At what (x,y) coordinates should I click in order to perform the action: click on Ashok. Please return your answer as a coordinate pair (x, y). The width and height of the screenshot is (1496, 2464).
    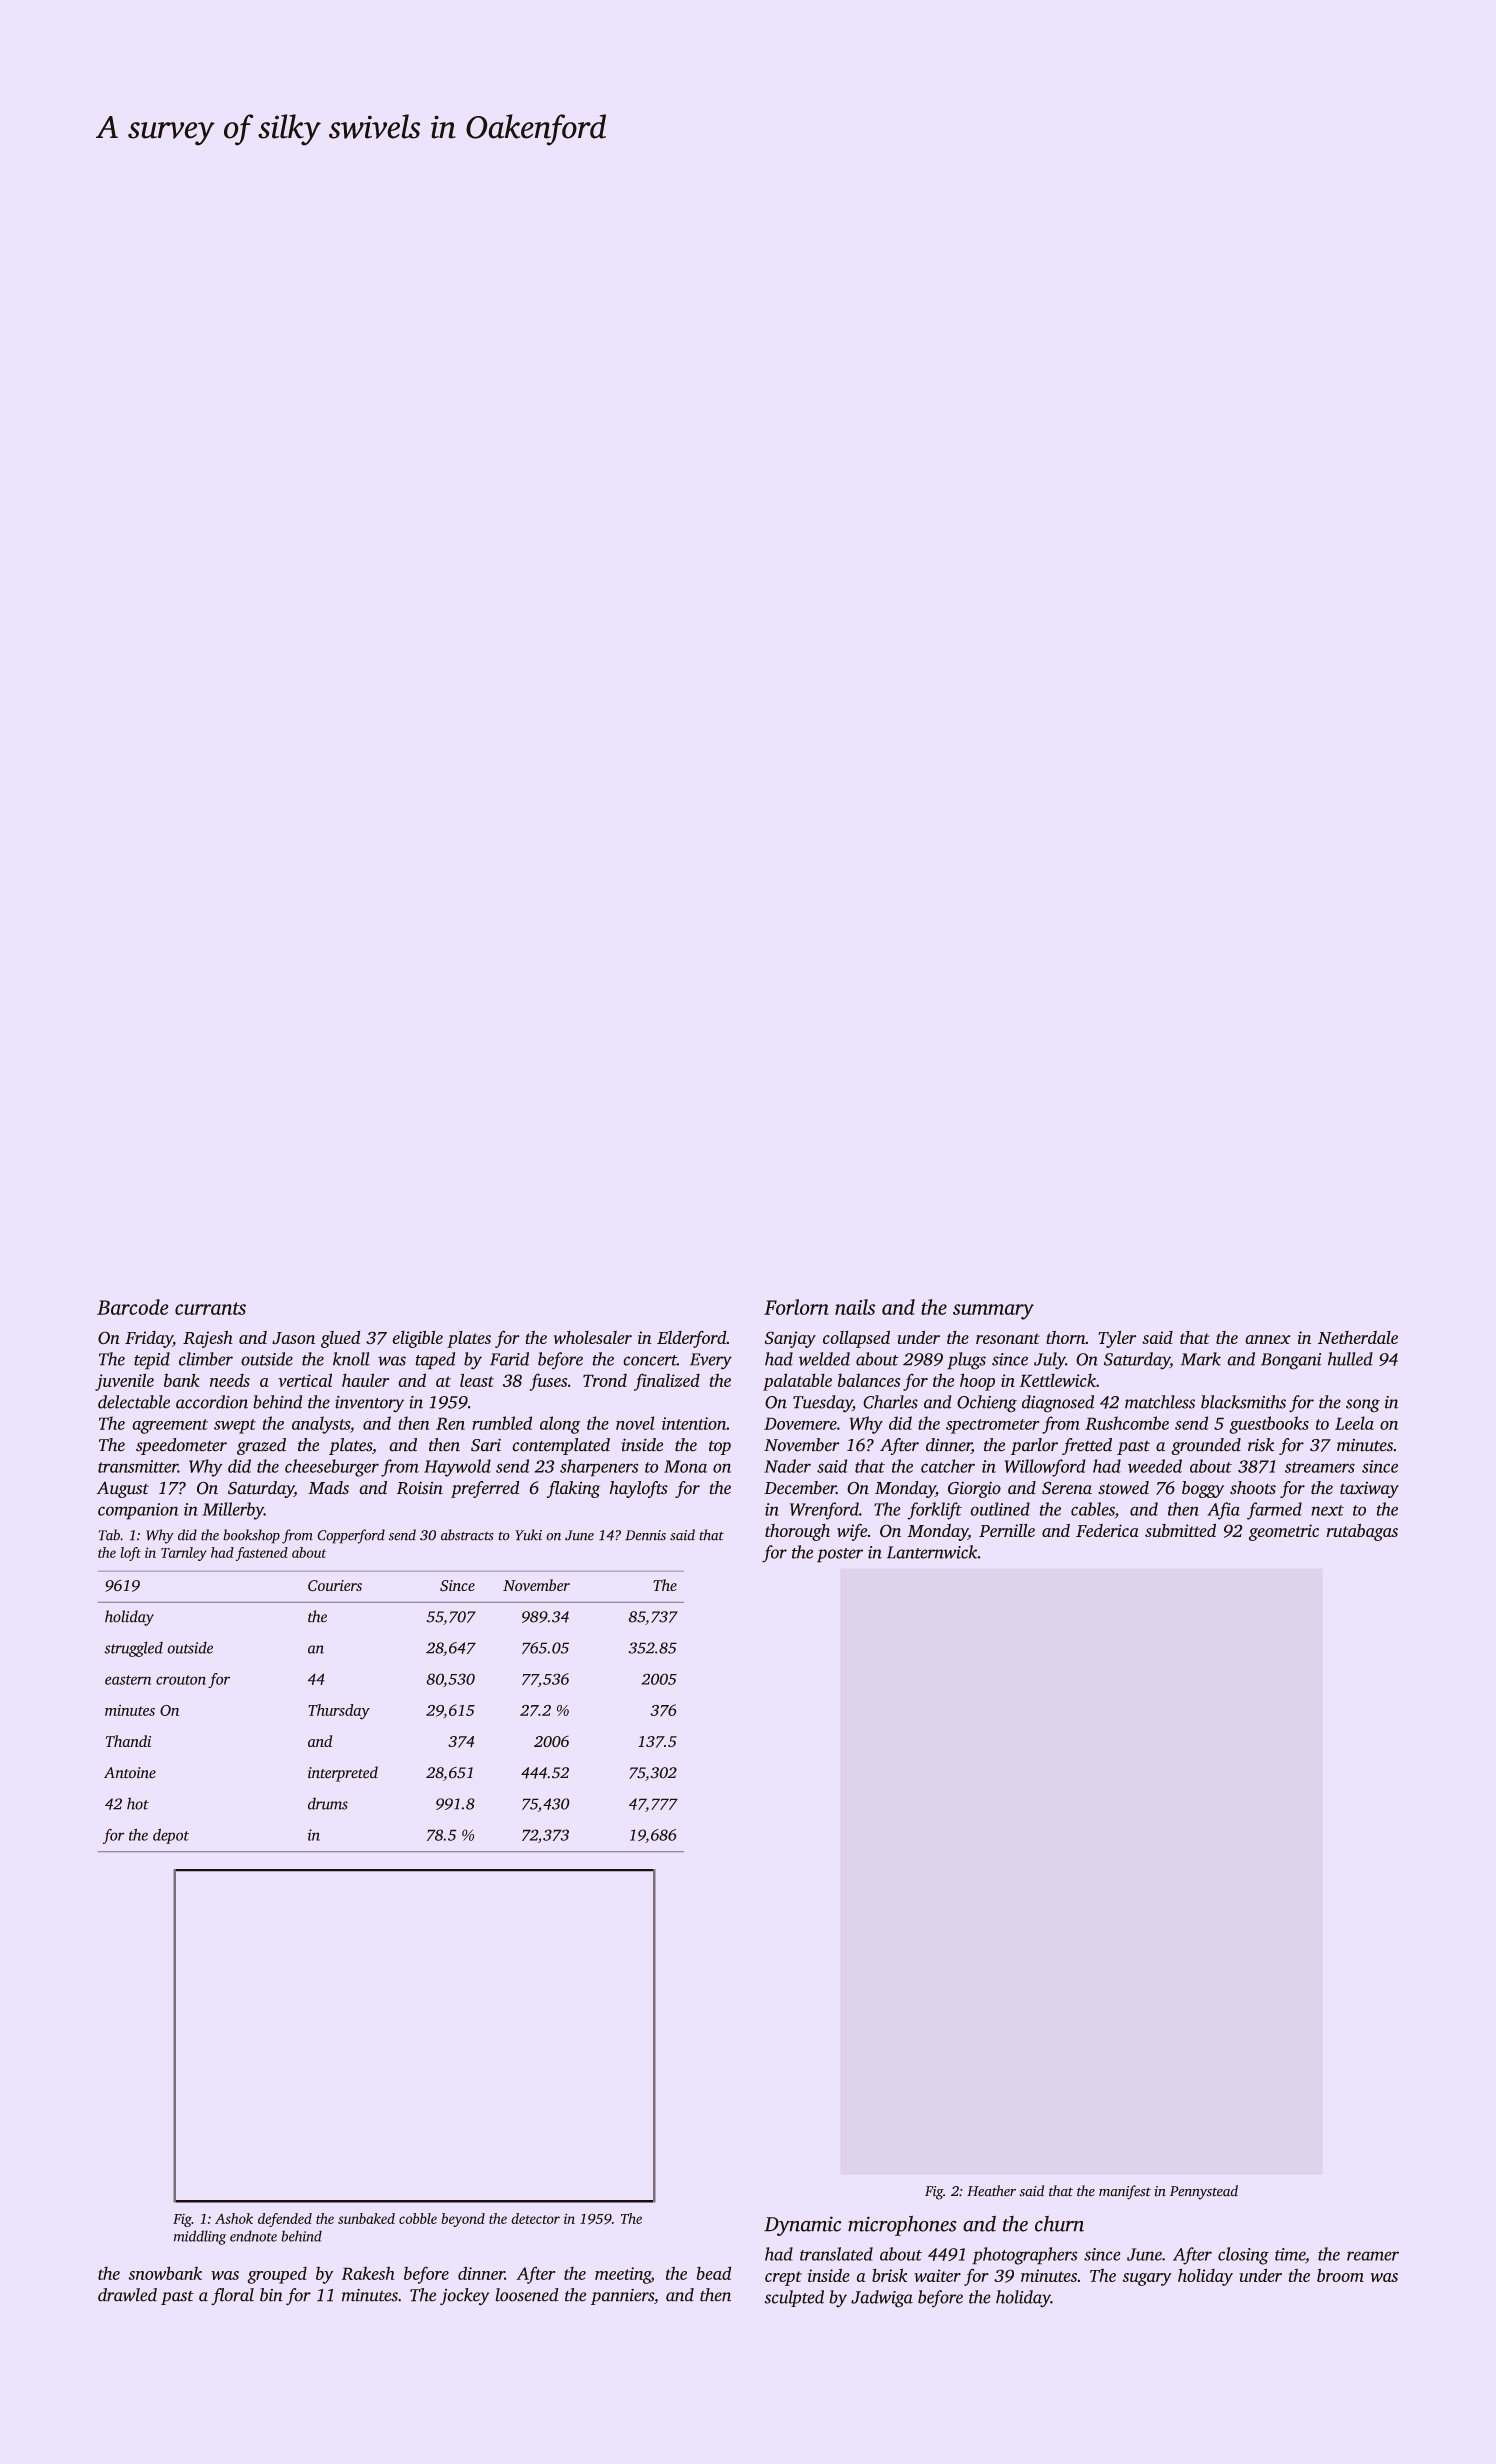
    Looking at the image, I should click on (234, 2218).
